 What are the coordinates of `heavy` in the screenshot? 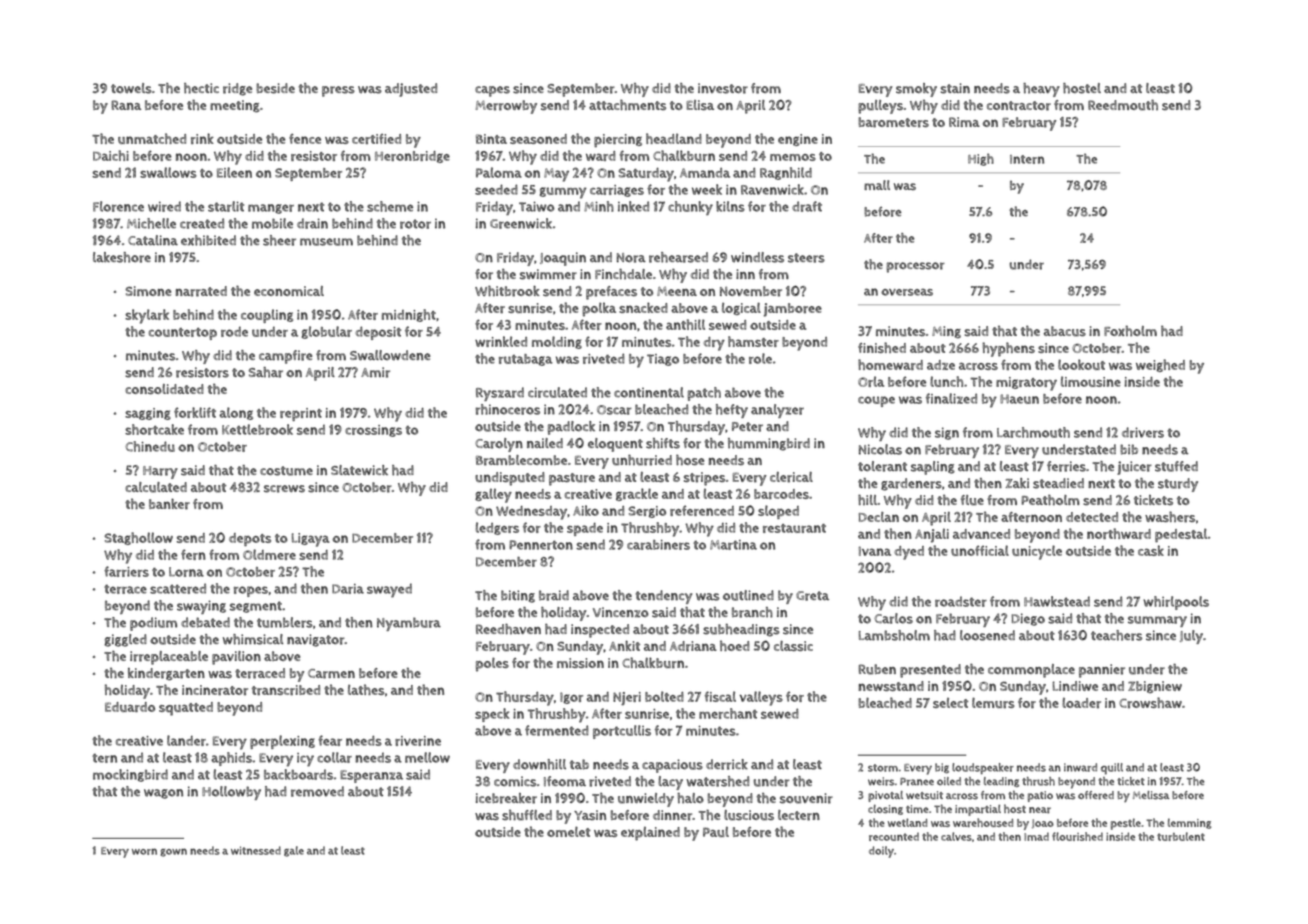 It's located at (1041, 90).
